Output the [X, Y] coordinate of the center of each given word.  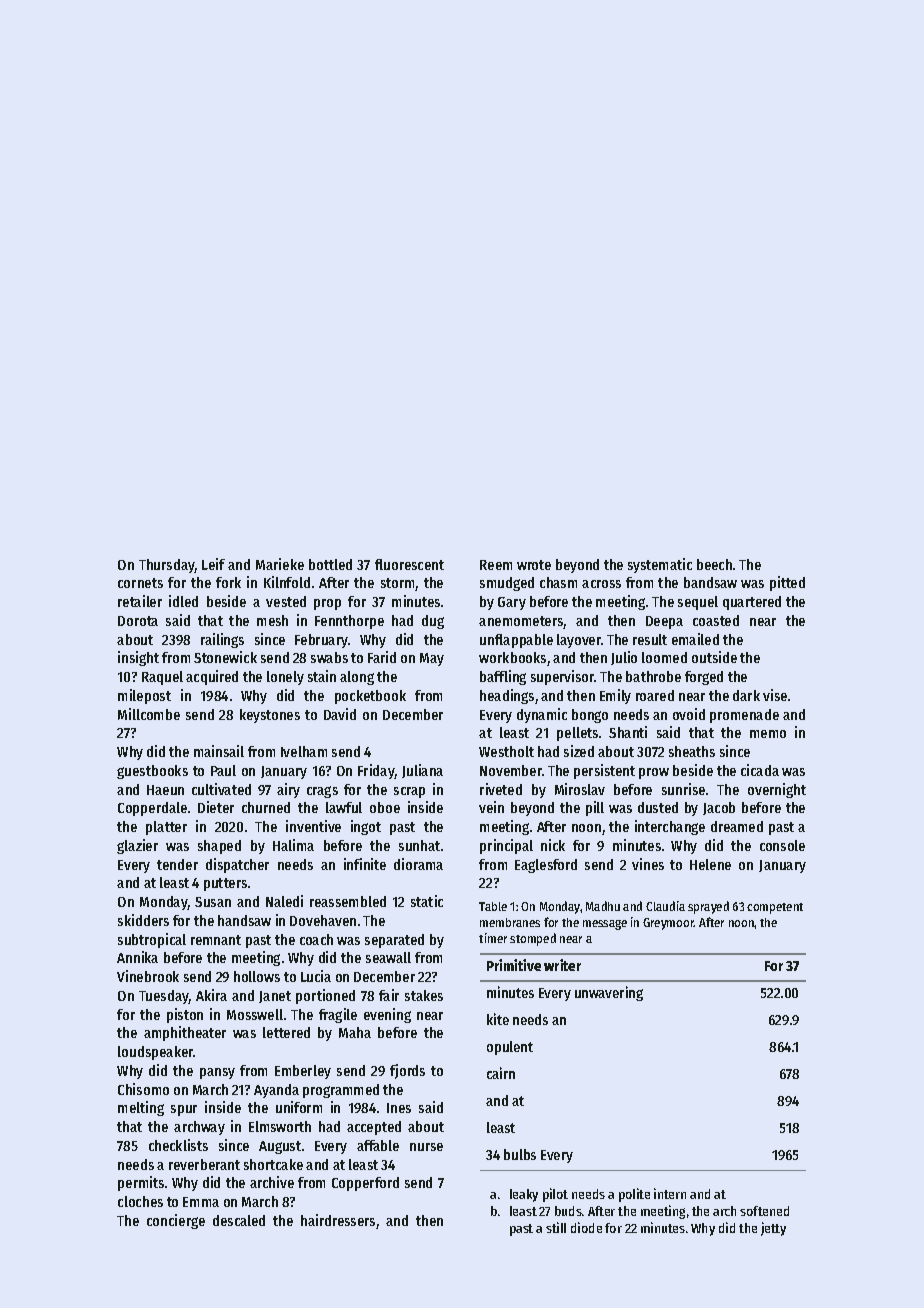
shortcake [273, 1164]
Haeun [165, 790]
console [782, 845]
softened [764, 1211]
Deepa [664, 622]
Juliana [422, 771]
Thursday [167, 566]
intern [670, 1193]
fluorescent [409, 564]
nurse [426, 1147]
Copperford [365, 1184]
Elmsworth [280, 1126]
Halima [293, 845]
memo [768, 734]
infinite [365, 864]
